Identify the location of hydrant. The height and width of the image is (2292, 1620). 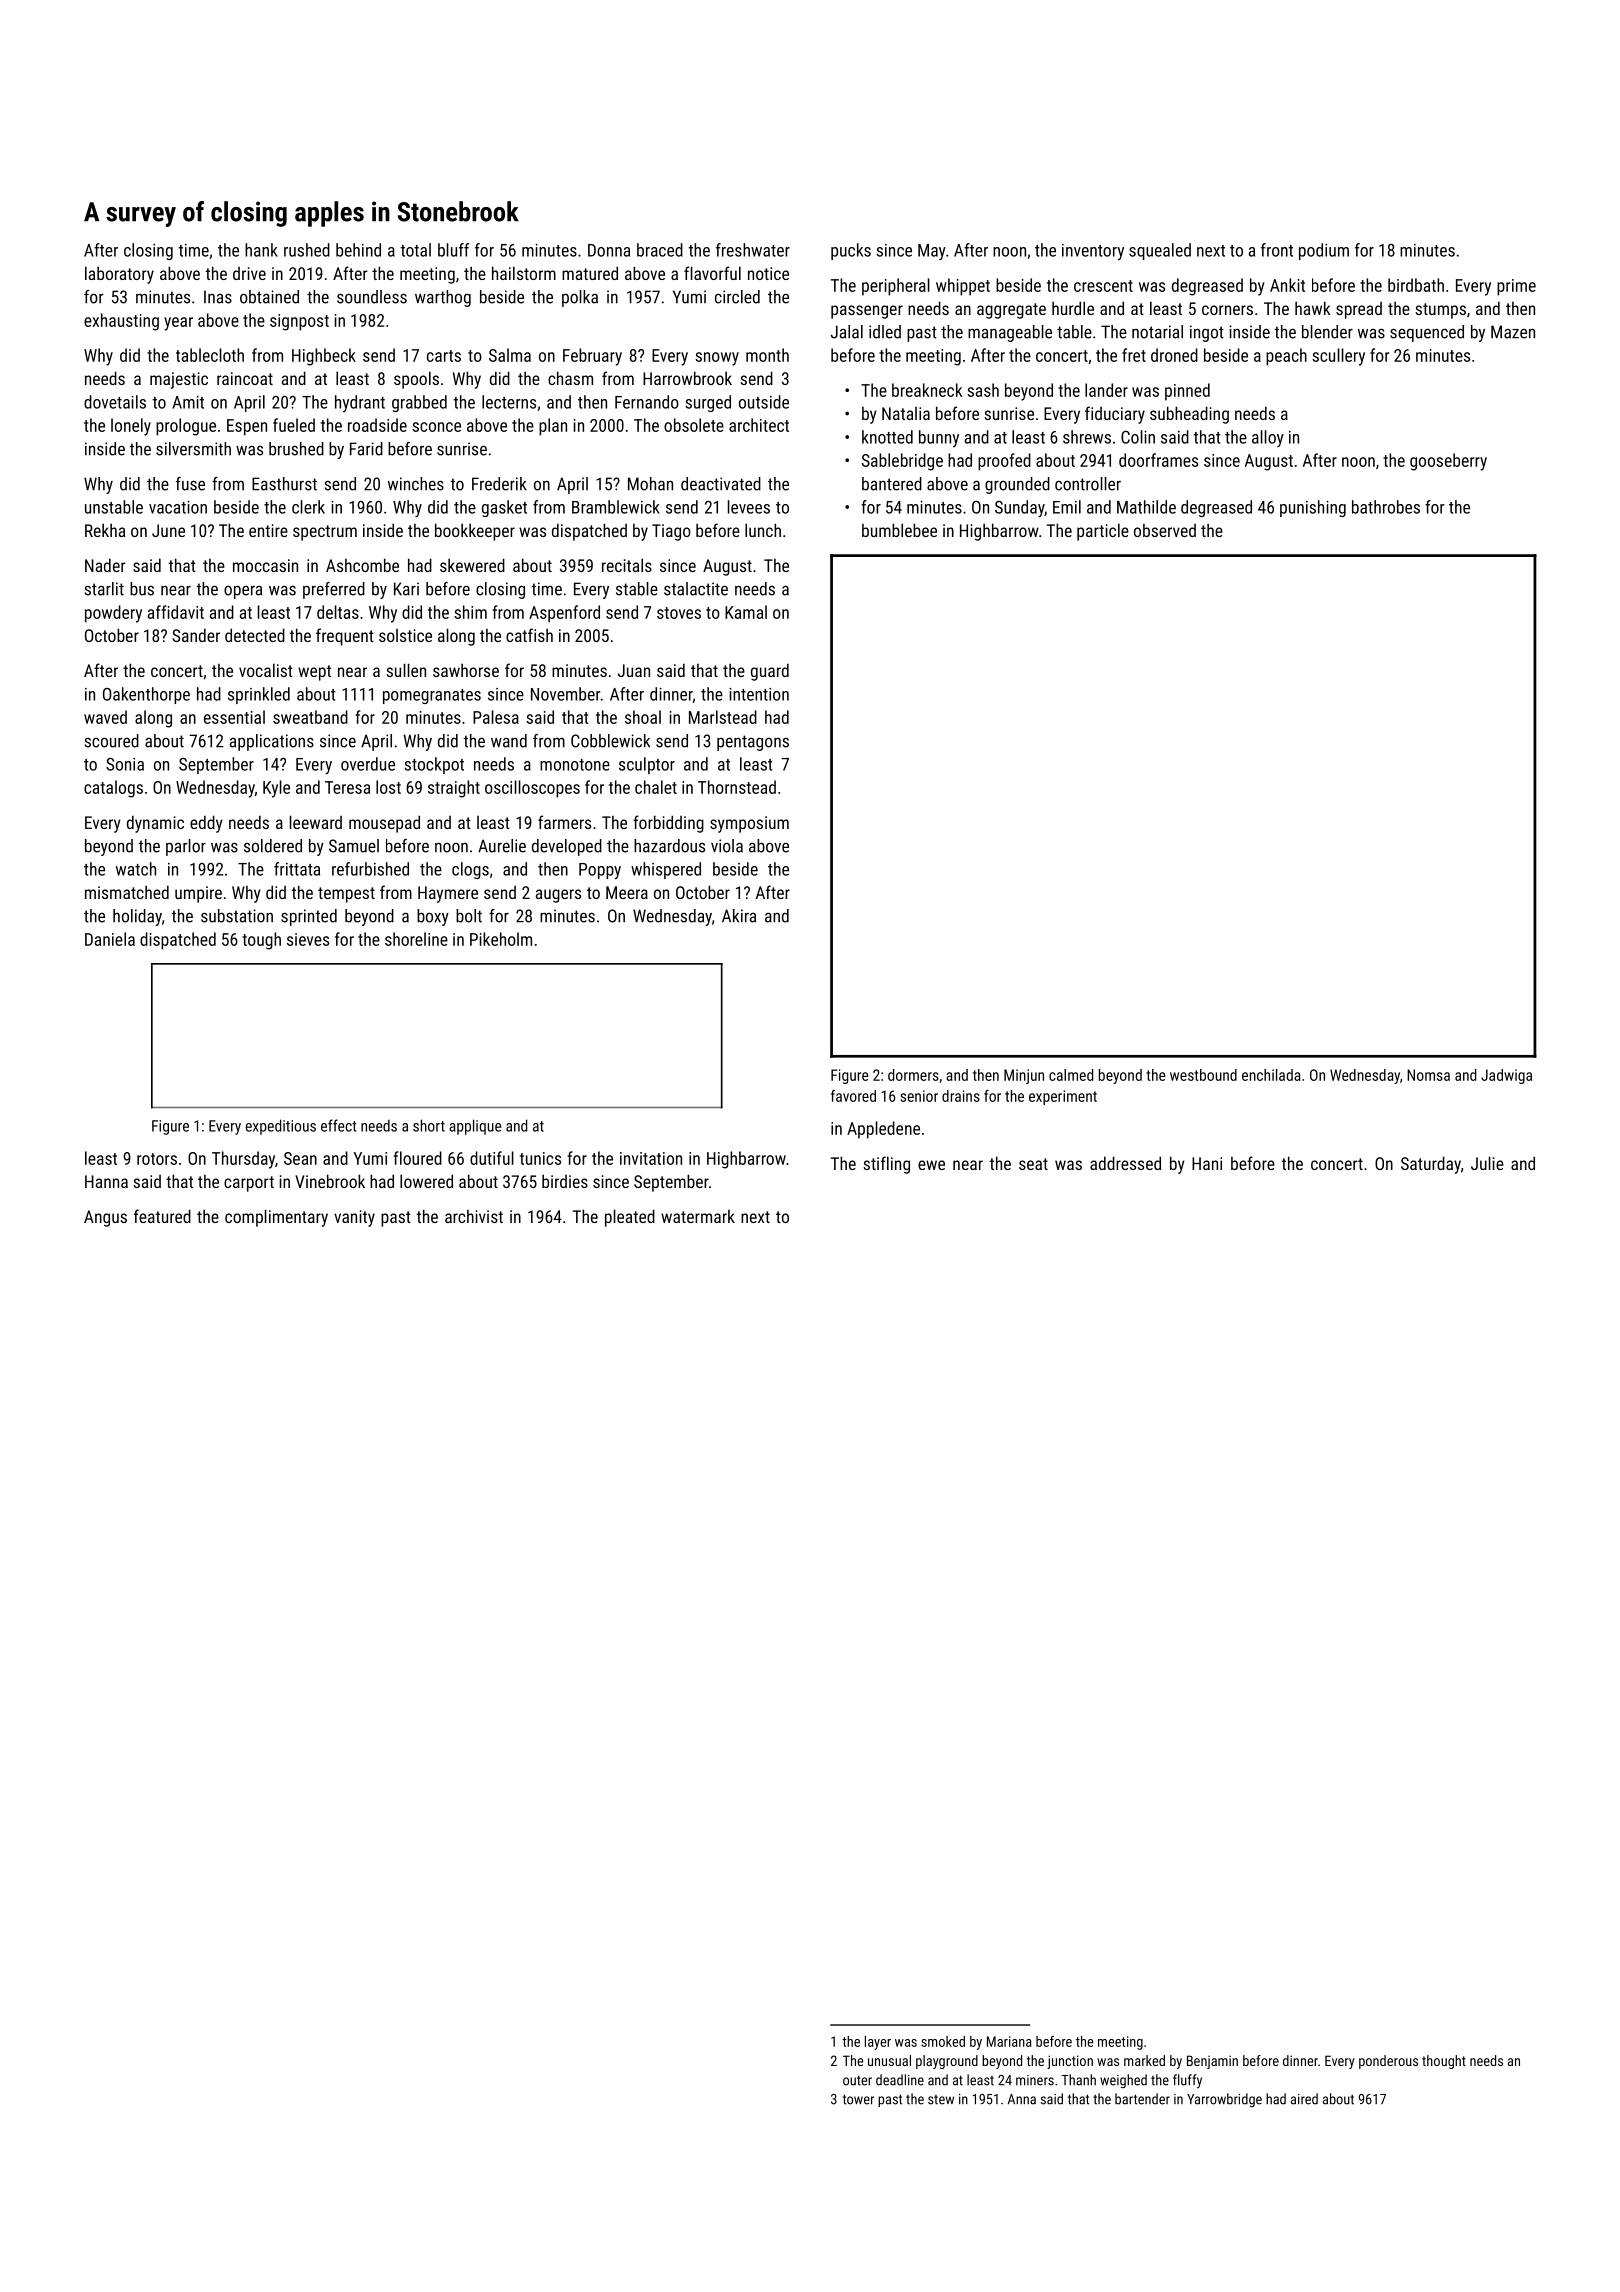
(360, 403).
